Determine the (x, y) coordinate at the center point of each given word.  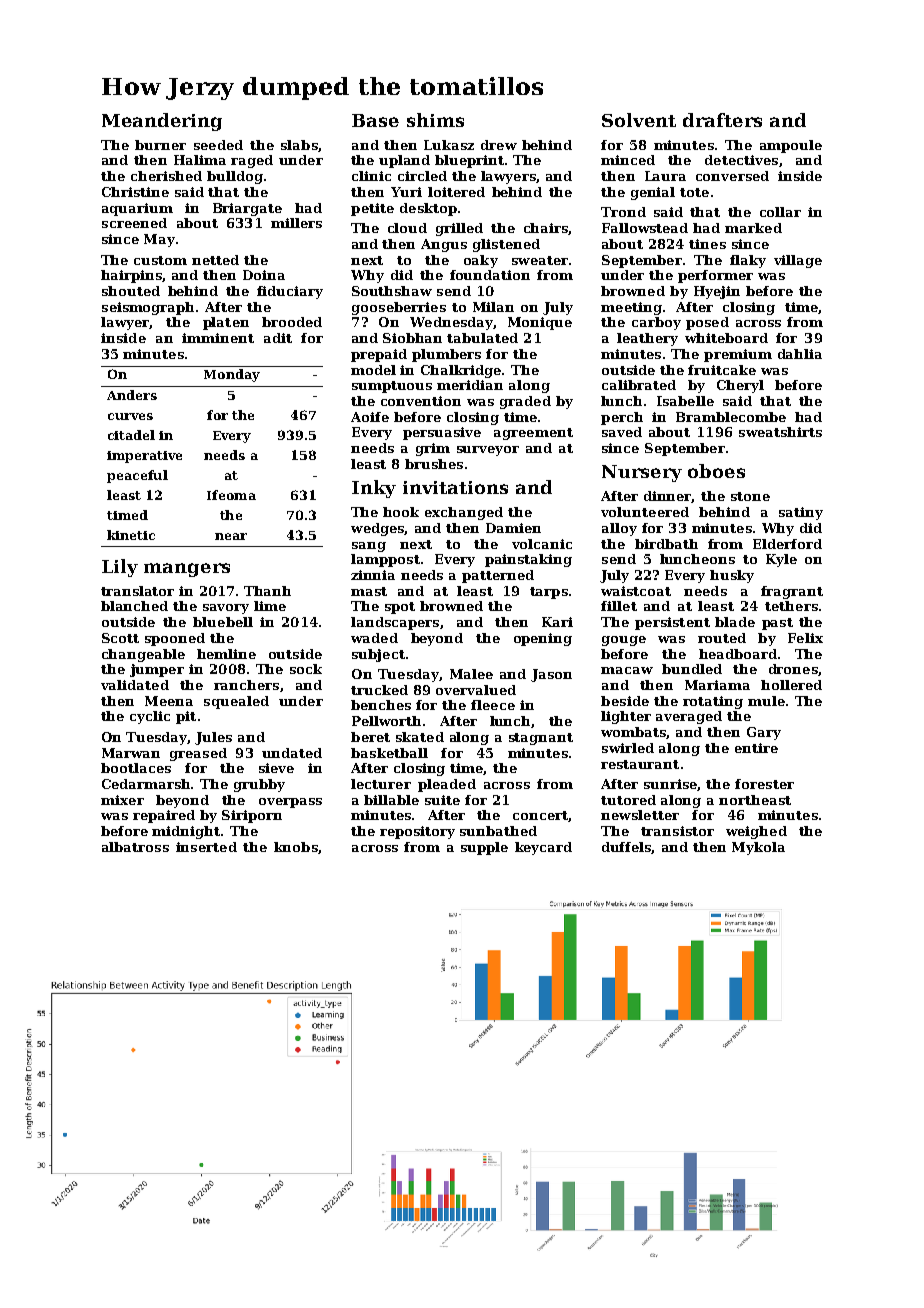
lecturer (381, 784)
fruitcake (722, 370)
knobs (296, 847)
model (373, 370)
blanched (134, 606)
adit (278, 338)
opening (543, 639)
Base (375, 120)
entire (756, 748)
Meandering (162, 122)
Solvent (639, 120)
